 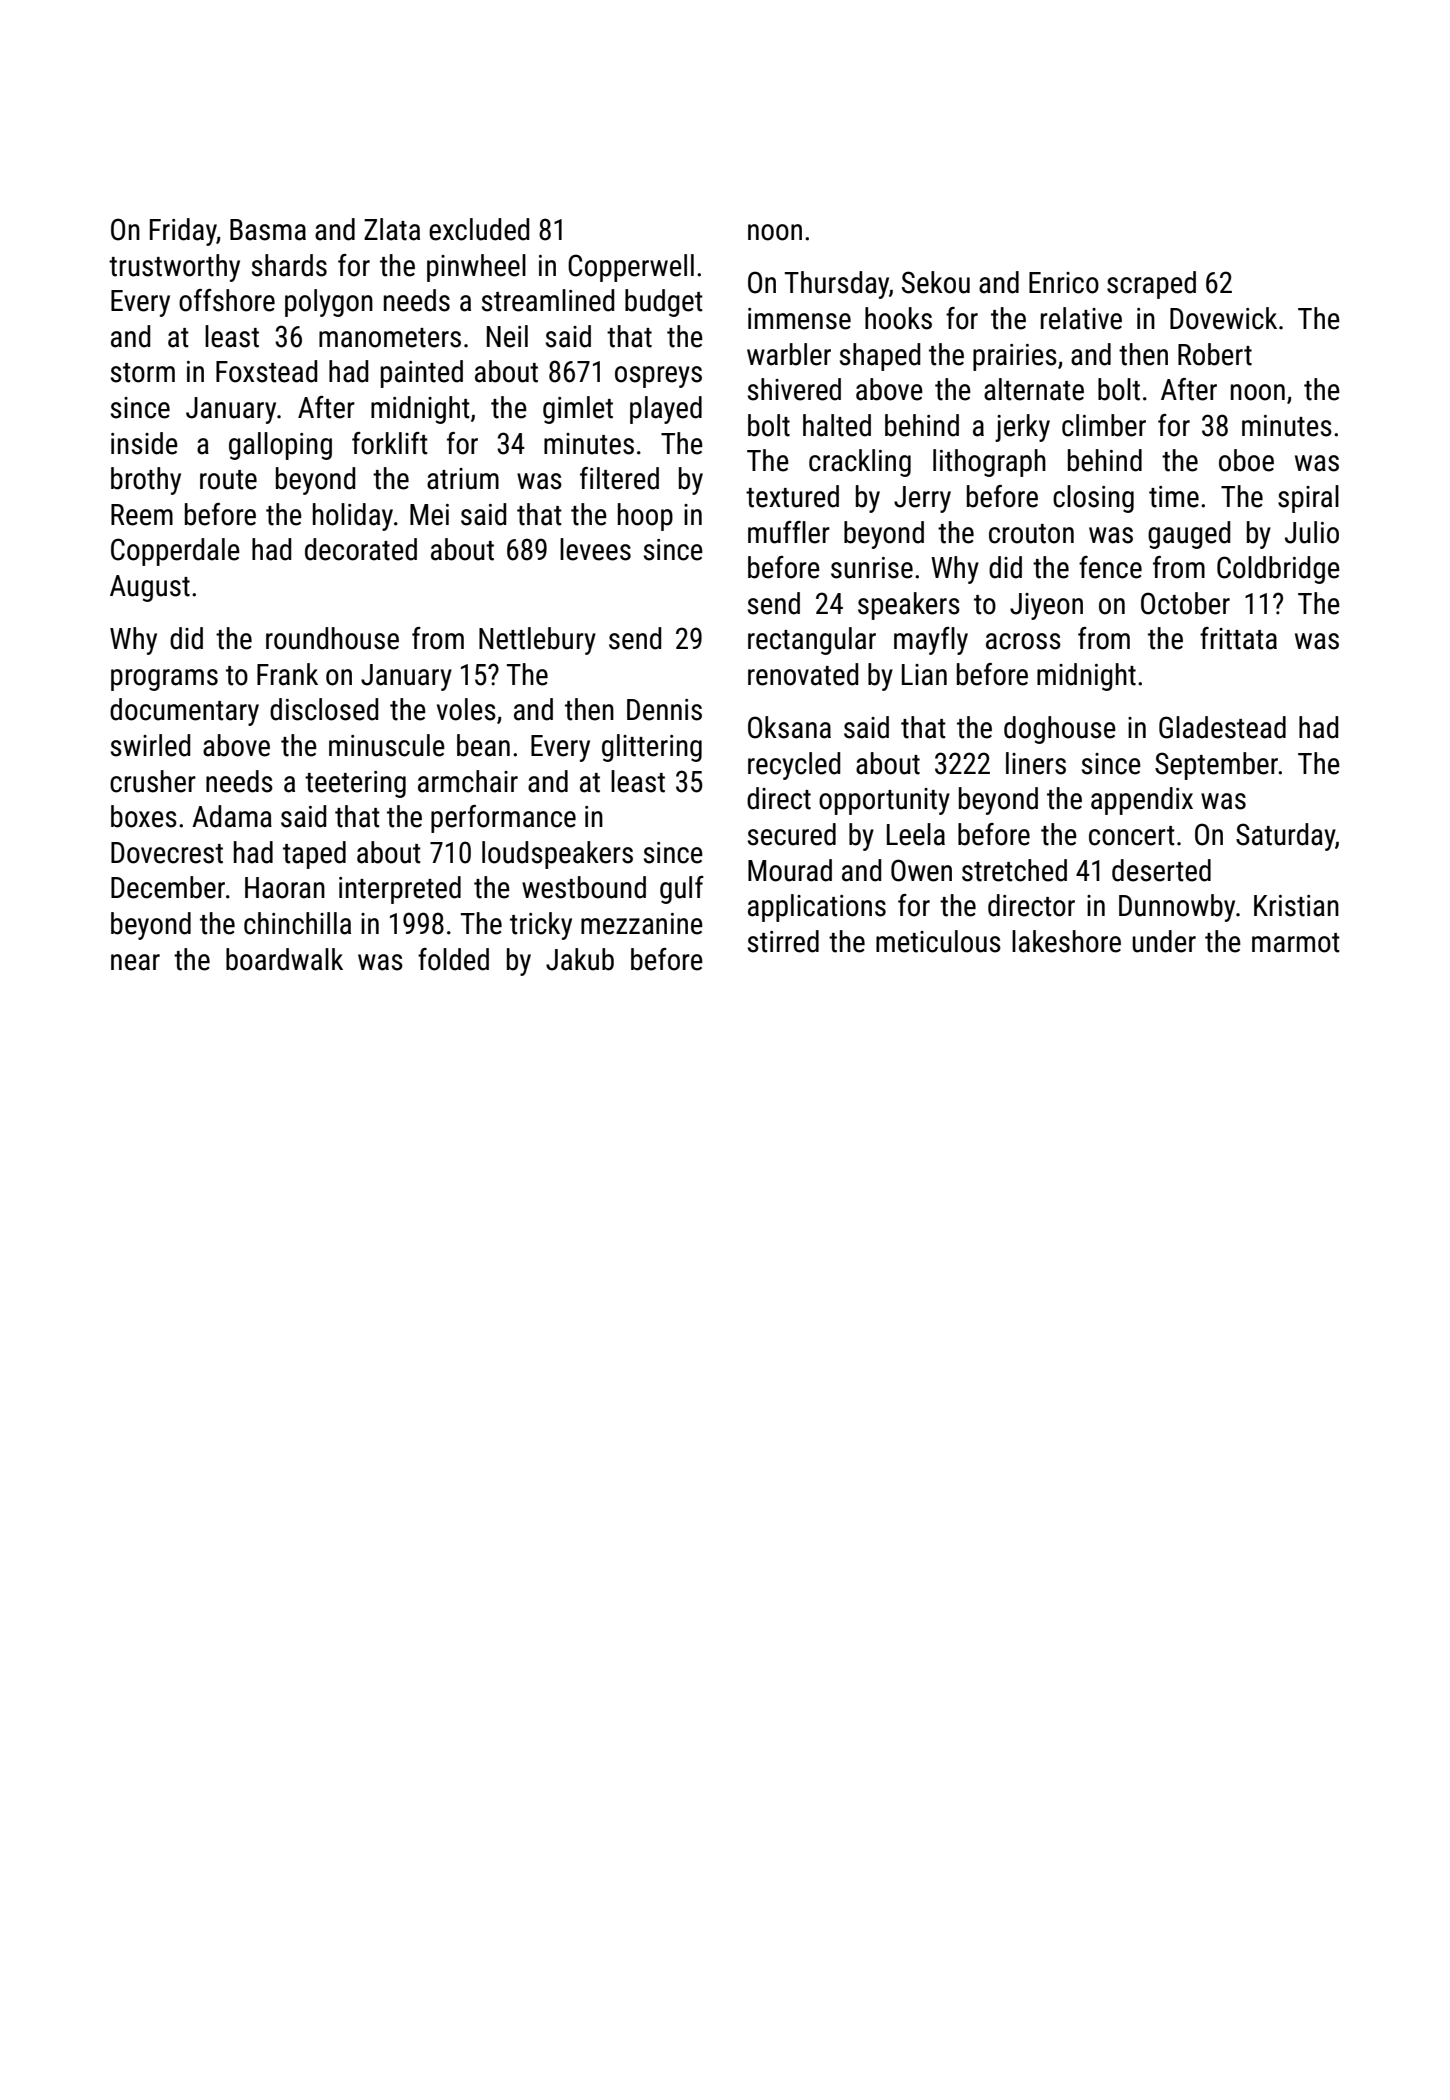 What do you see at coordinates (468, 781) in the screenshot?
I see `armchair` at bounding box center [468, 781].
